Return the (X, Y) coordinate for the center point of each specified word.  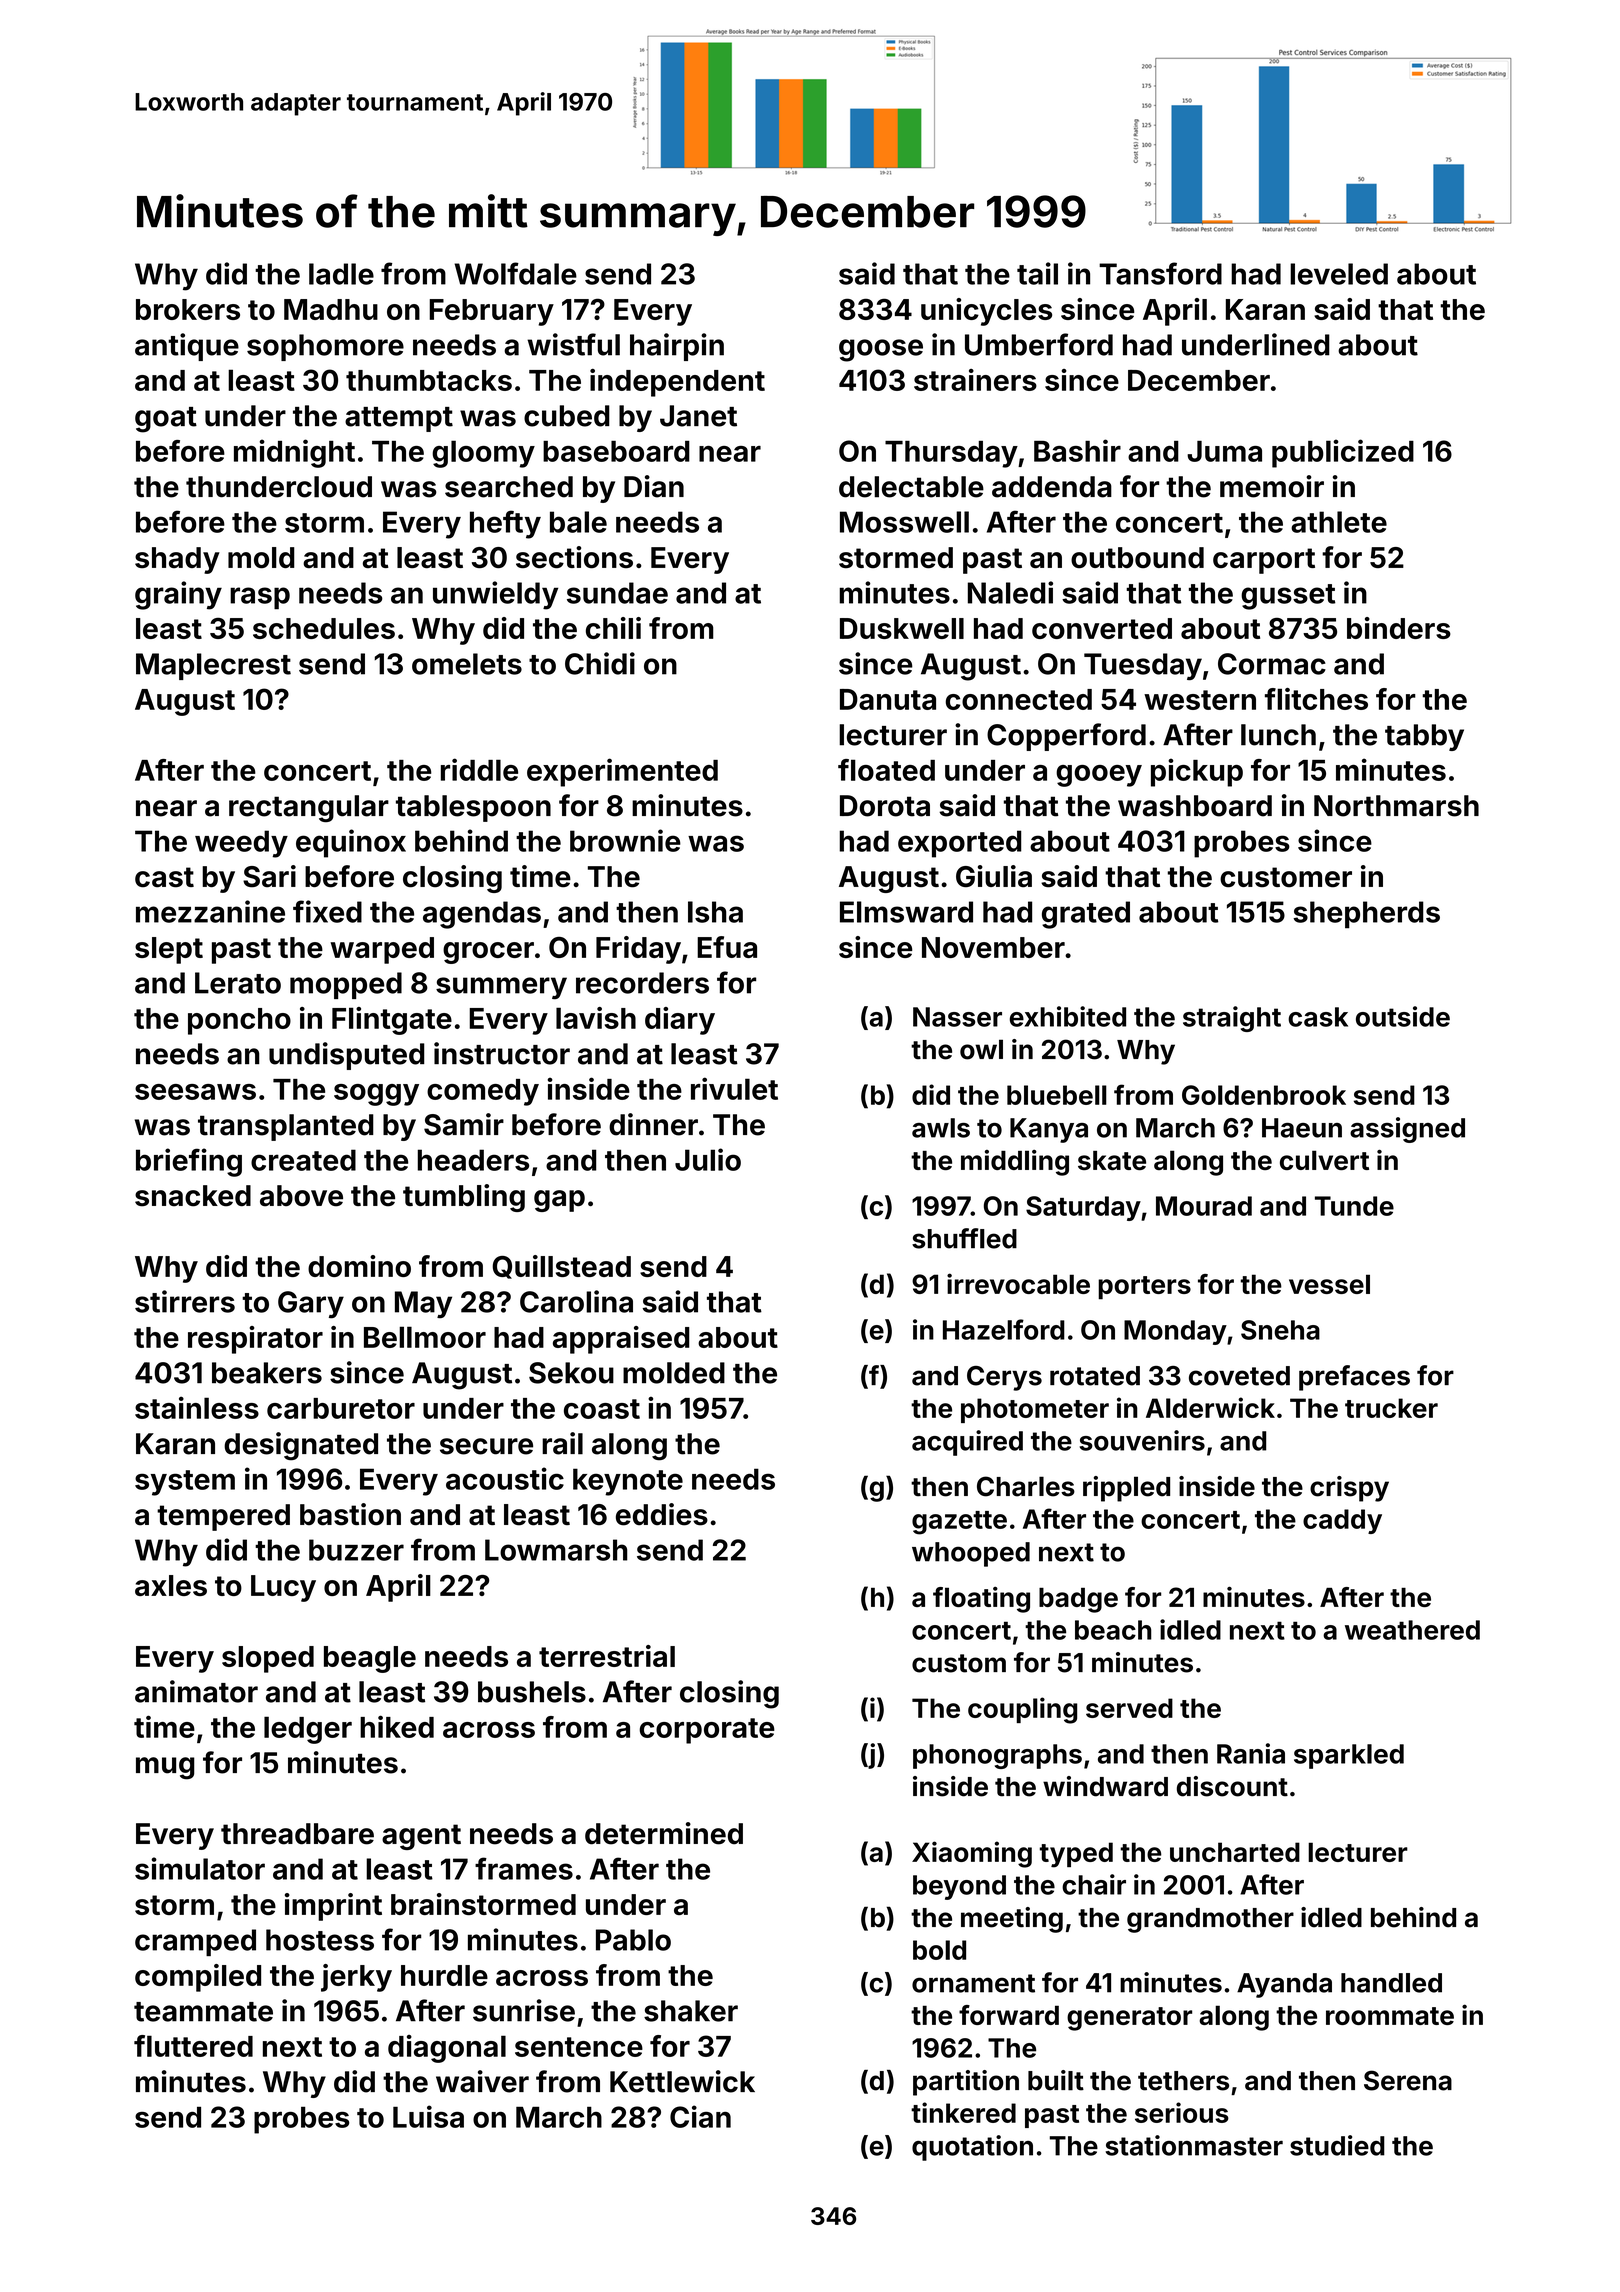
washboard (1195, 806)
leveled (1339, 274)
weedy (241, 844)
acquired (967, 1443)
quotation (972, 2148)
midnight (294, 453)
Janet (698, 416)
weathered (1412, 1630)
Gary (311, 1305)
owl (981, 1049)
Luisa (428, 2116)
